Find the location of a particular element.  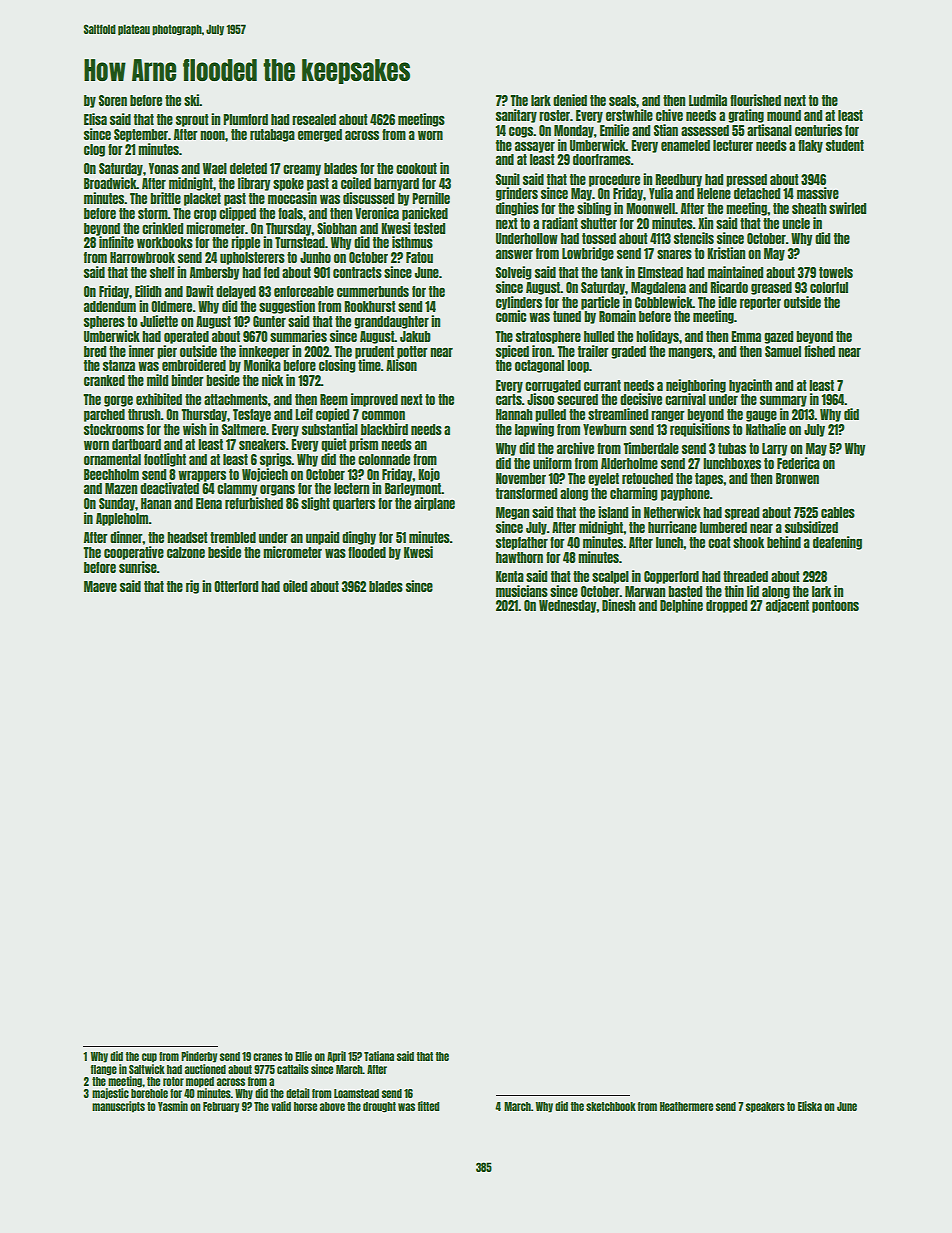

Kenta is located at coordinates (510, 576).
